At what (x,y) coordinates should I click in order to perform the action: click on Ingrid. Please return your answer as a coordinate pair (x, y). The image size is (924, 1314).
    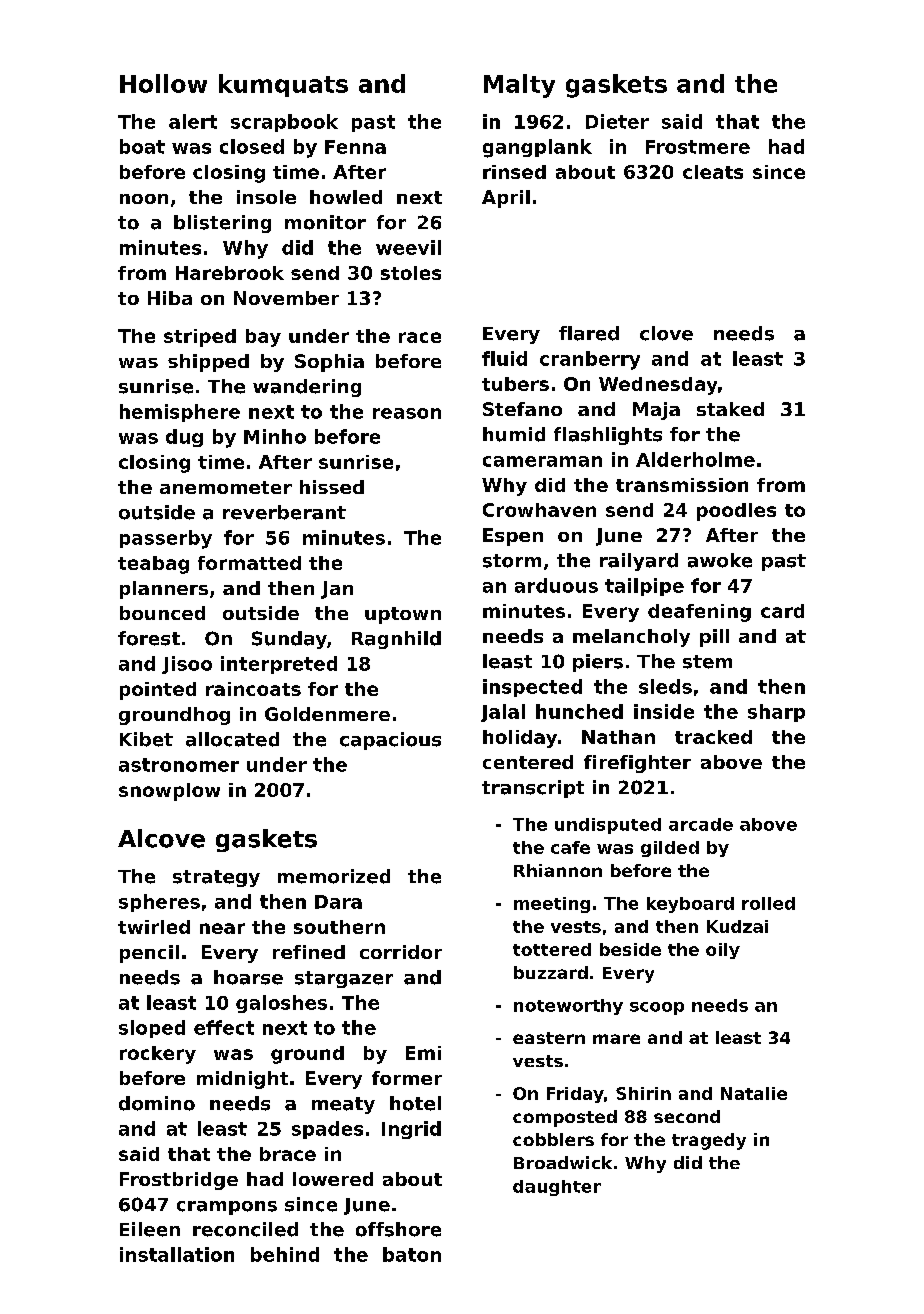
    Looking at the image, I should click on (411, 1130).
